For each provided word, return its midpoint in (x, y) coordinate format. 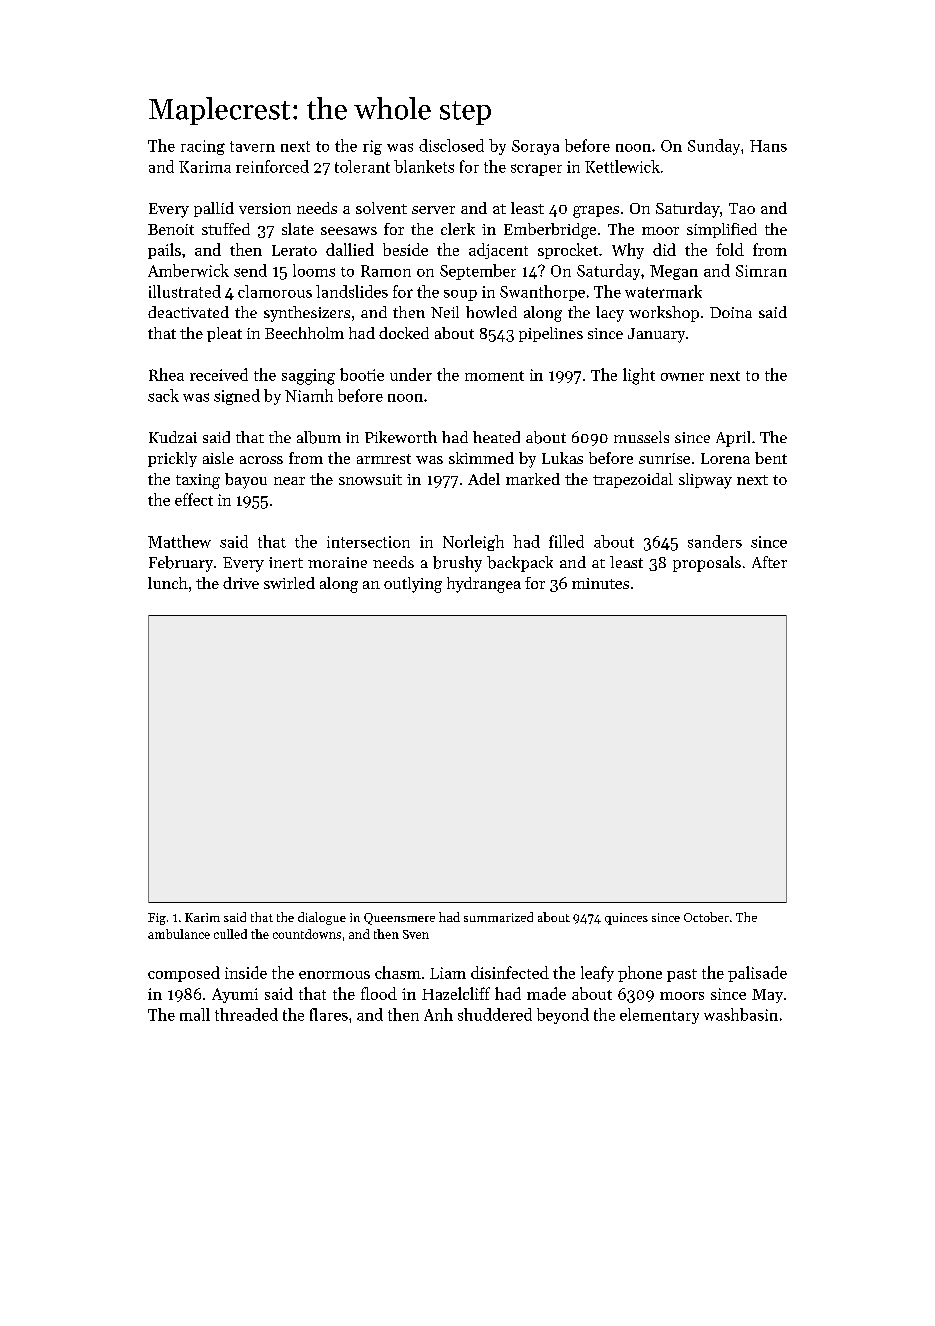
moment (494, 376)
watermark (663, 291)
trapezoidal (633, 480)
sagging (308, 377)
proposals (707, 564)
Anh (438, 1014)
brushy (457, 564)
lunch (168, 583)
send (250, 270)
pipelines (551, 334)
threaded (246, 1014)
